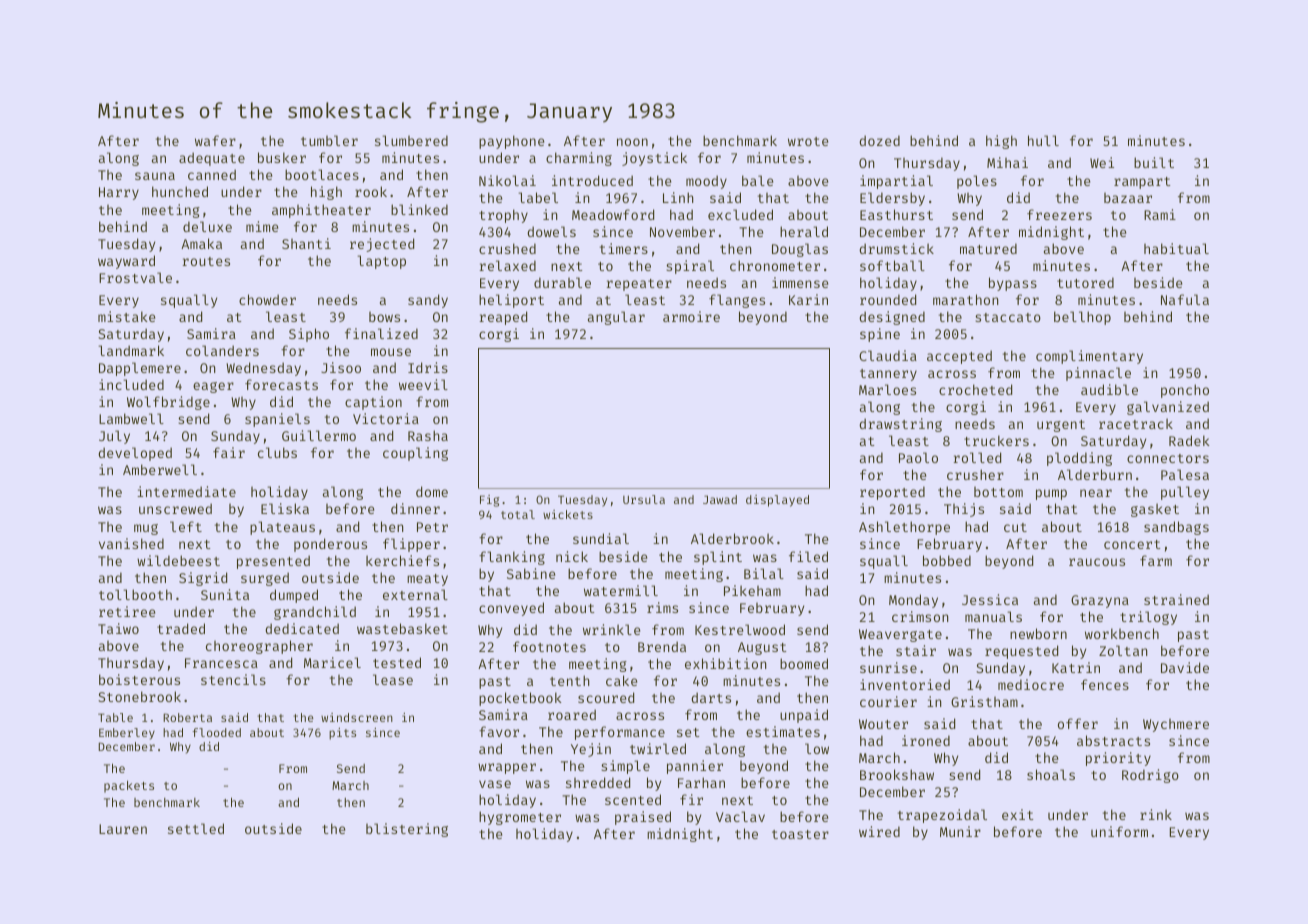 The width and height of the screenshot is (1308, 924). Describe the element at coordinates (196, 828) in the screenshot. I see `settled` at that location.
